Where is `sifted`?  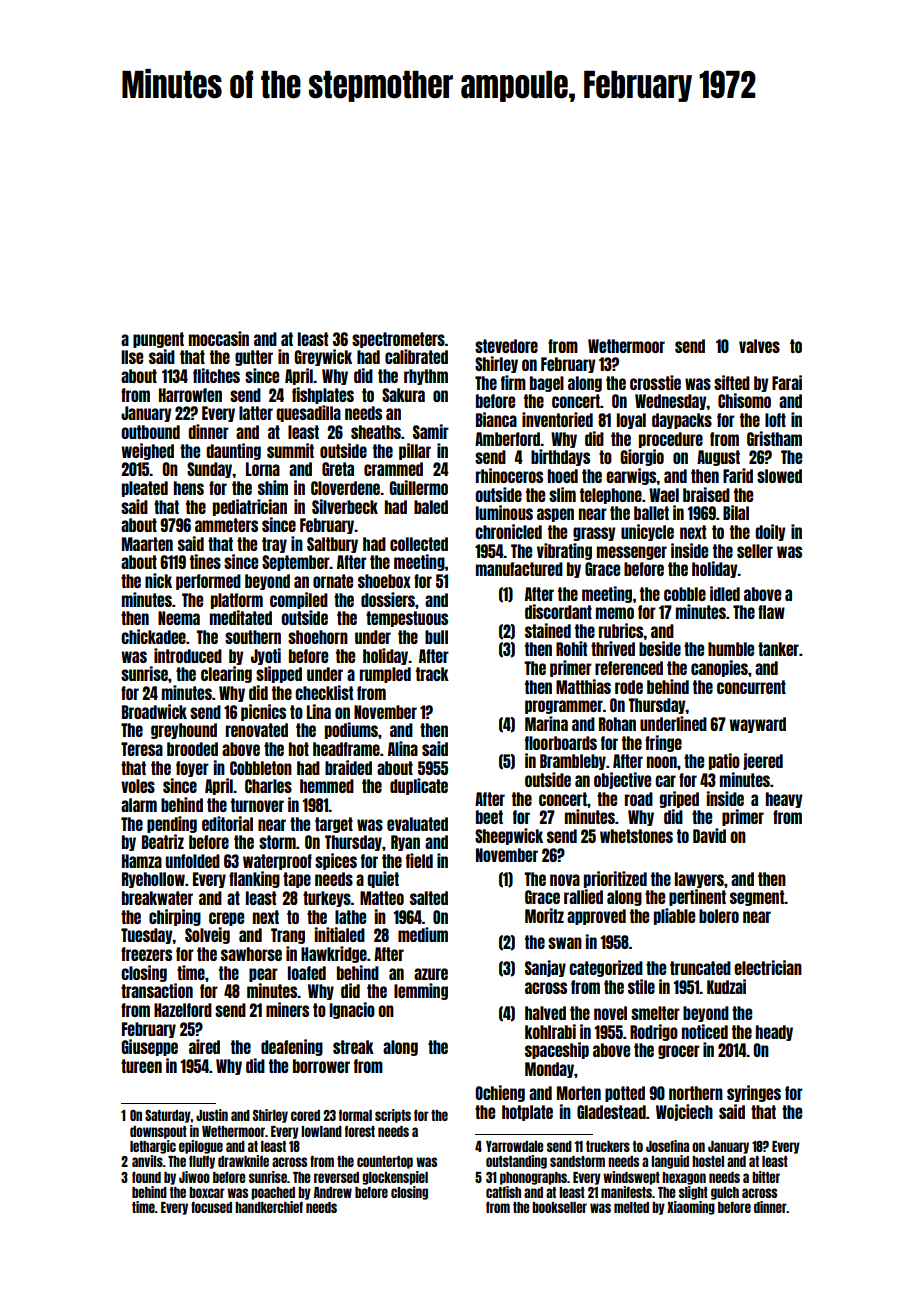
sifted is located at coordinates (732, 382).
